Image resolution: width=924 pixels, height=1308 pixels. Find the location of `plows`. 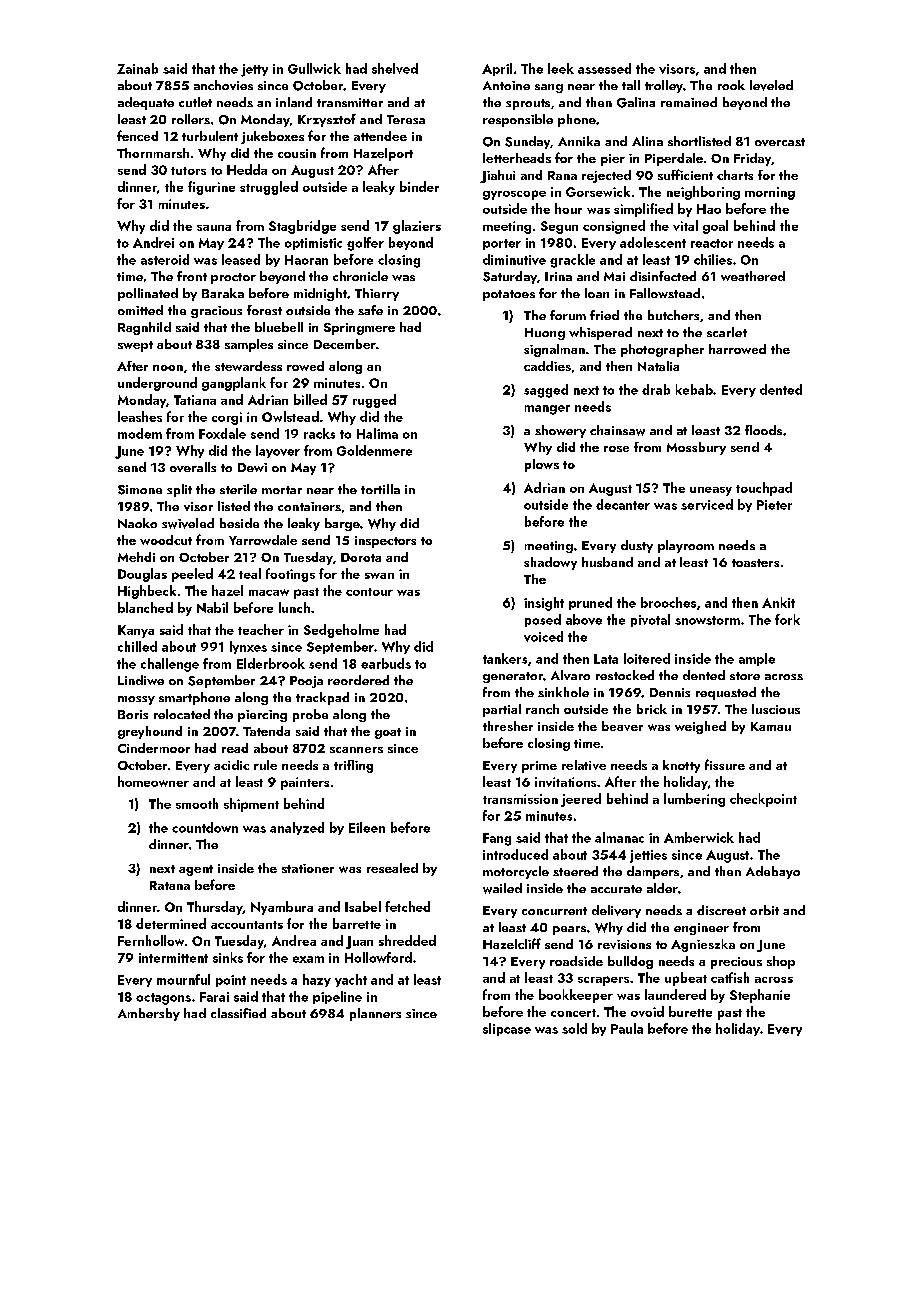

plows is located at coordinates (542, 465).
